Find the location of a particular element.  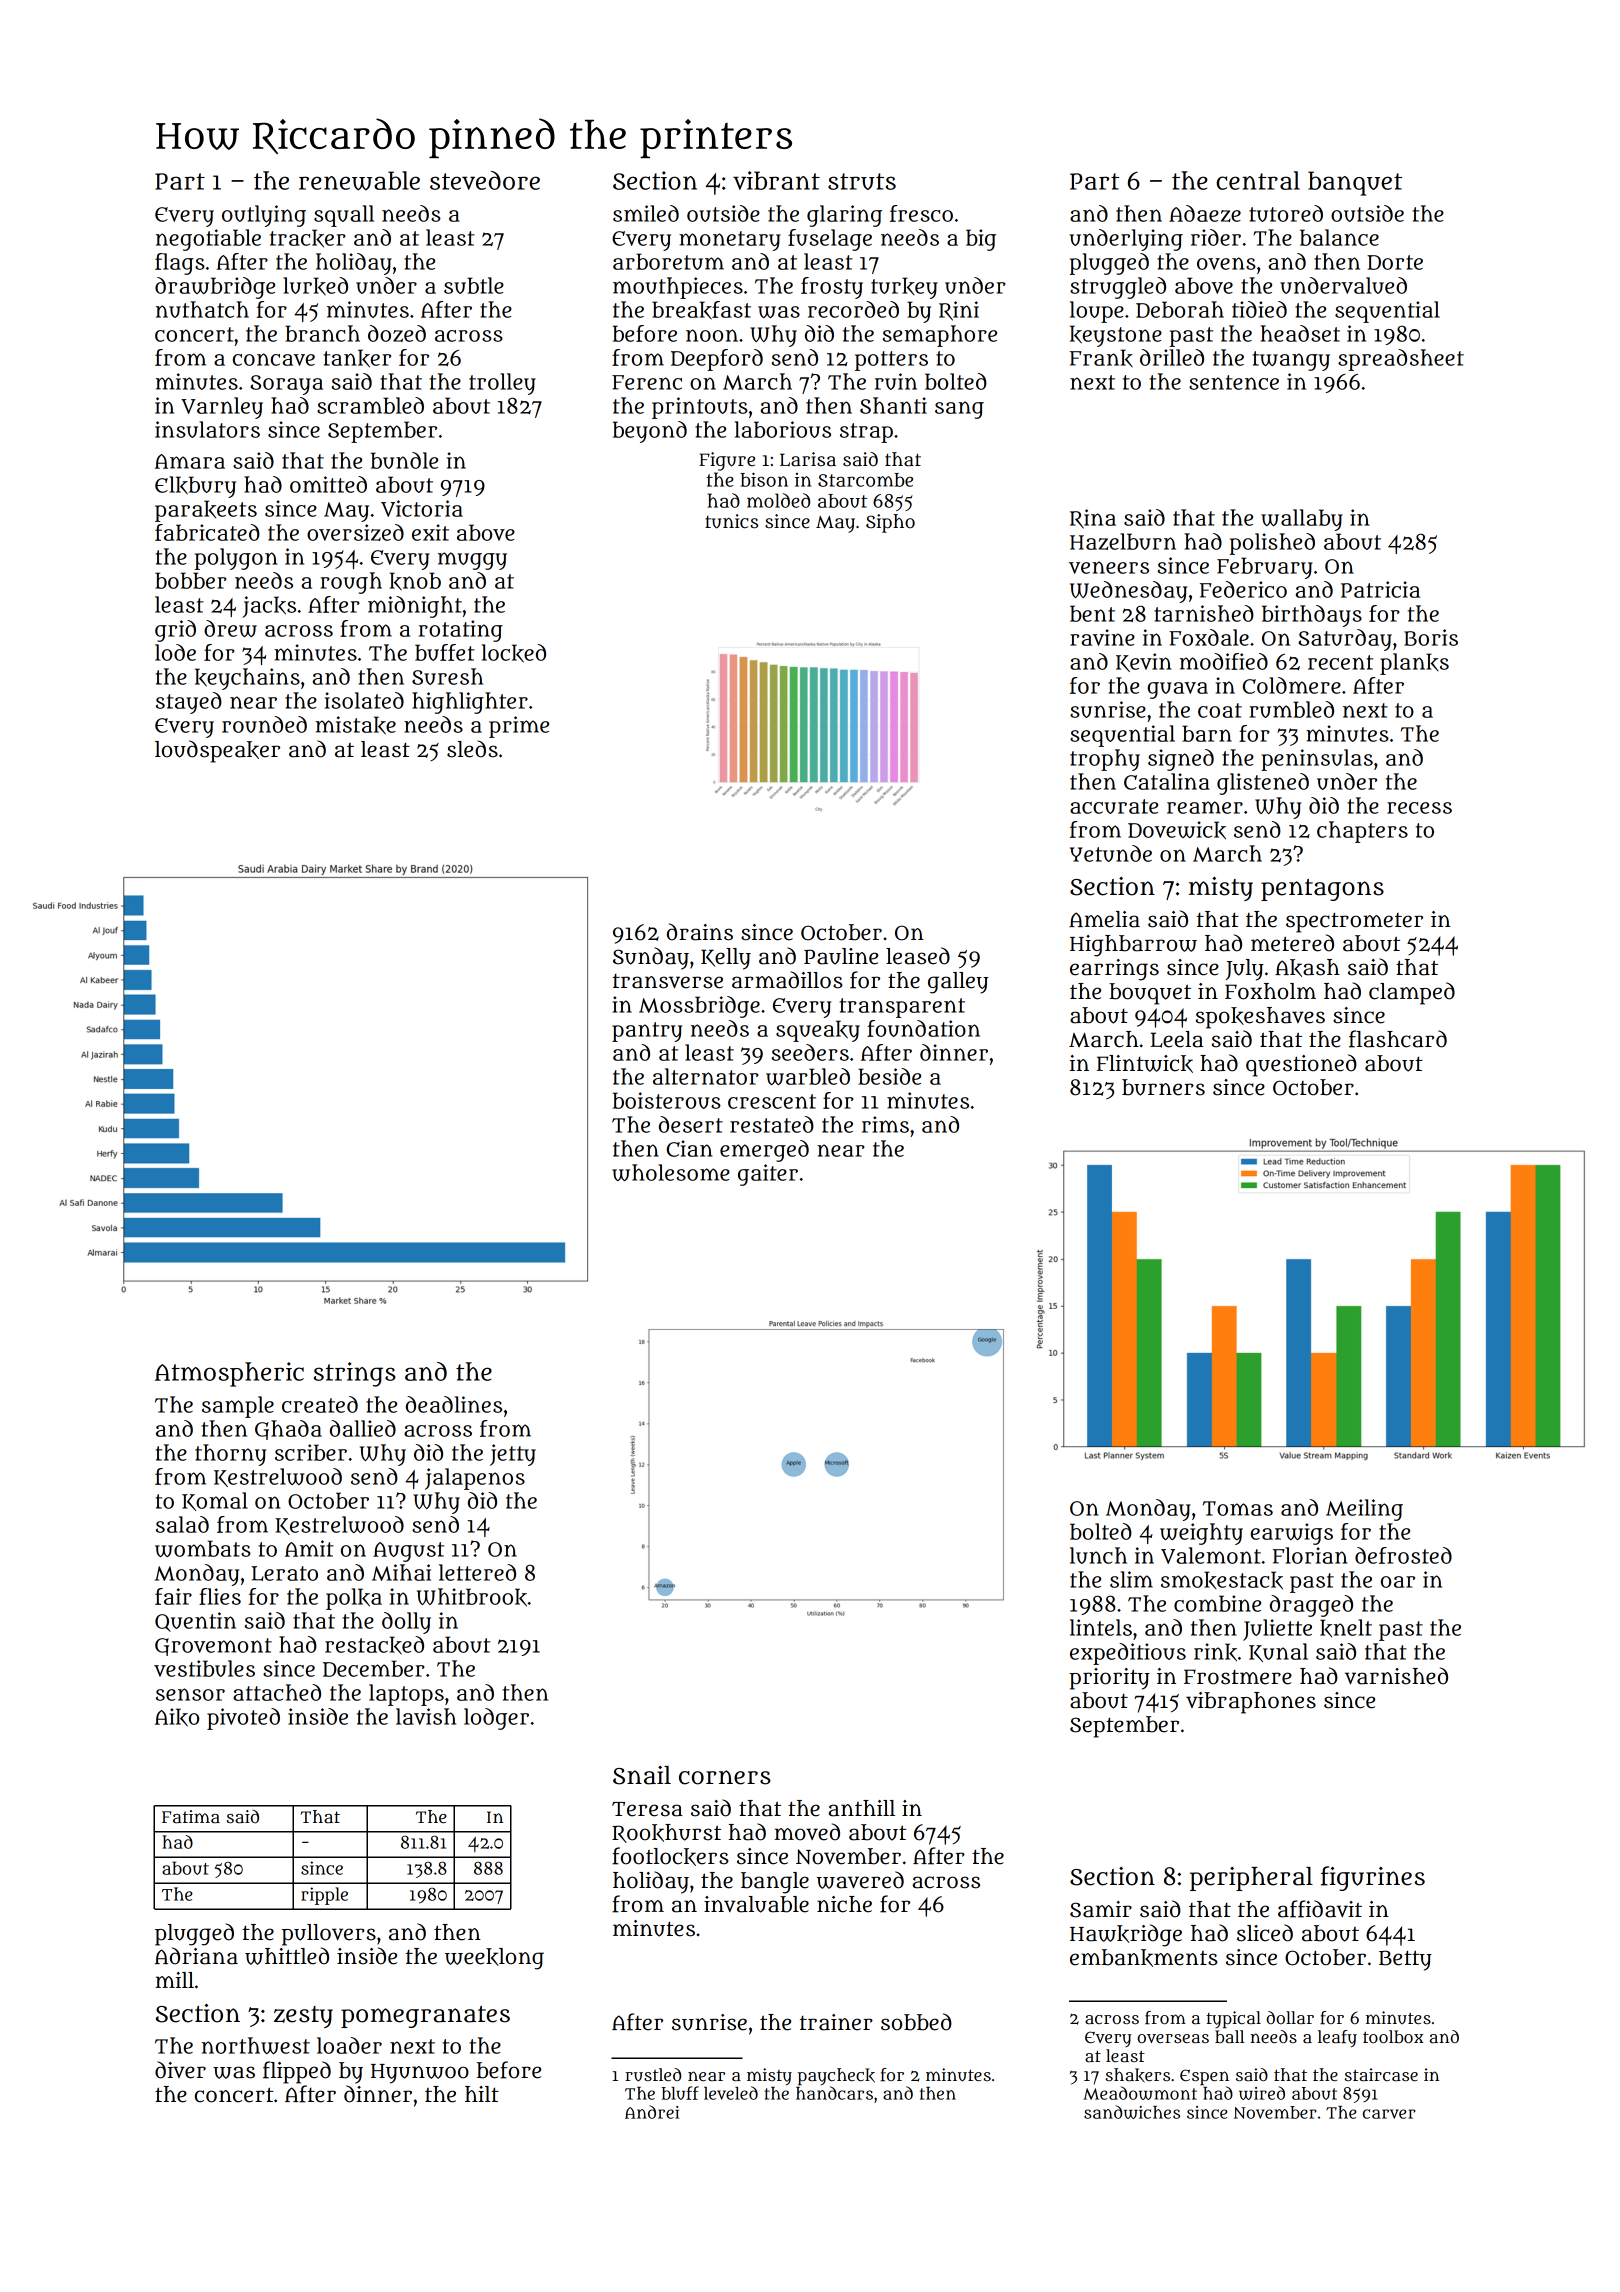

laborious is located at coordinates (783, 429).
